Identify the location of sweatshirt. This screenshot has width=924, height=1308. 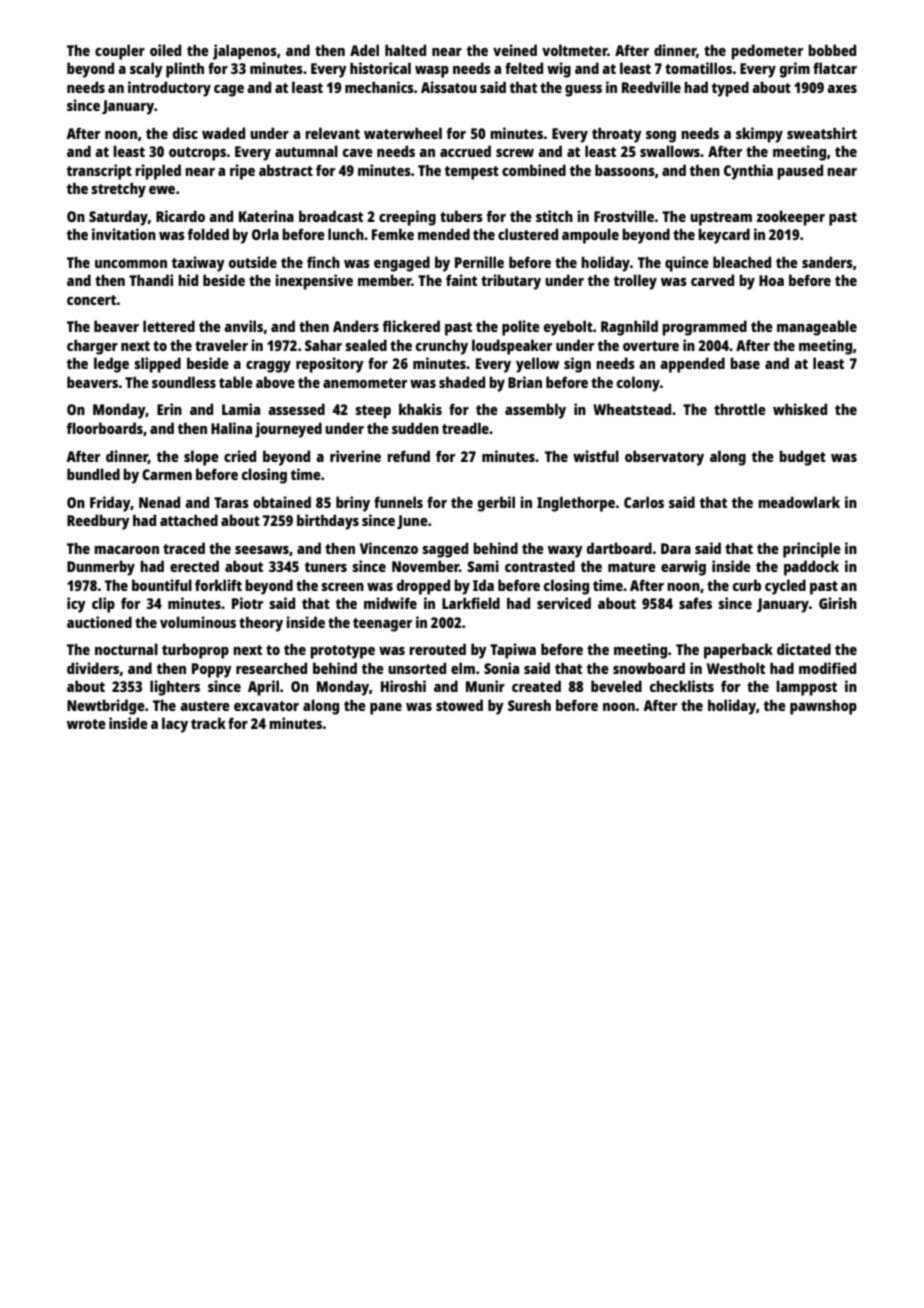
(822, 133).
